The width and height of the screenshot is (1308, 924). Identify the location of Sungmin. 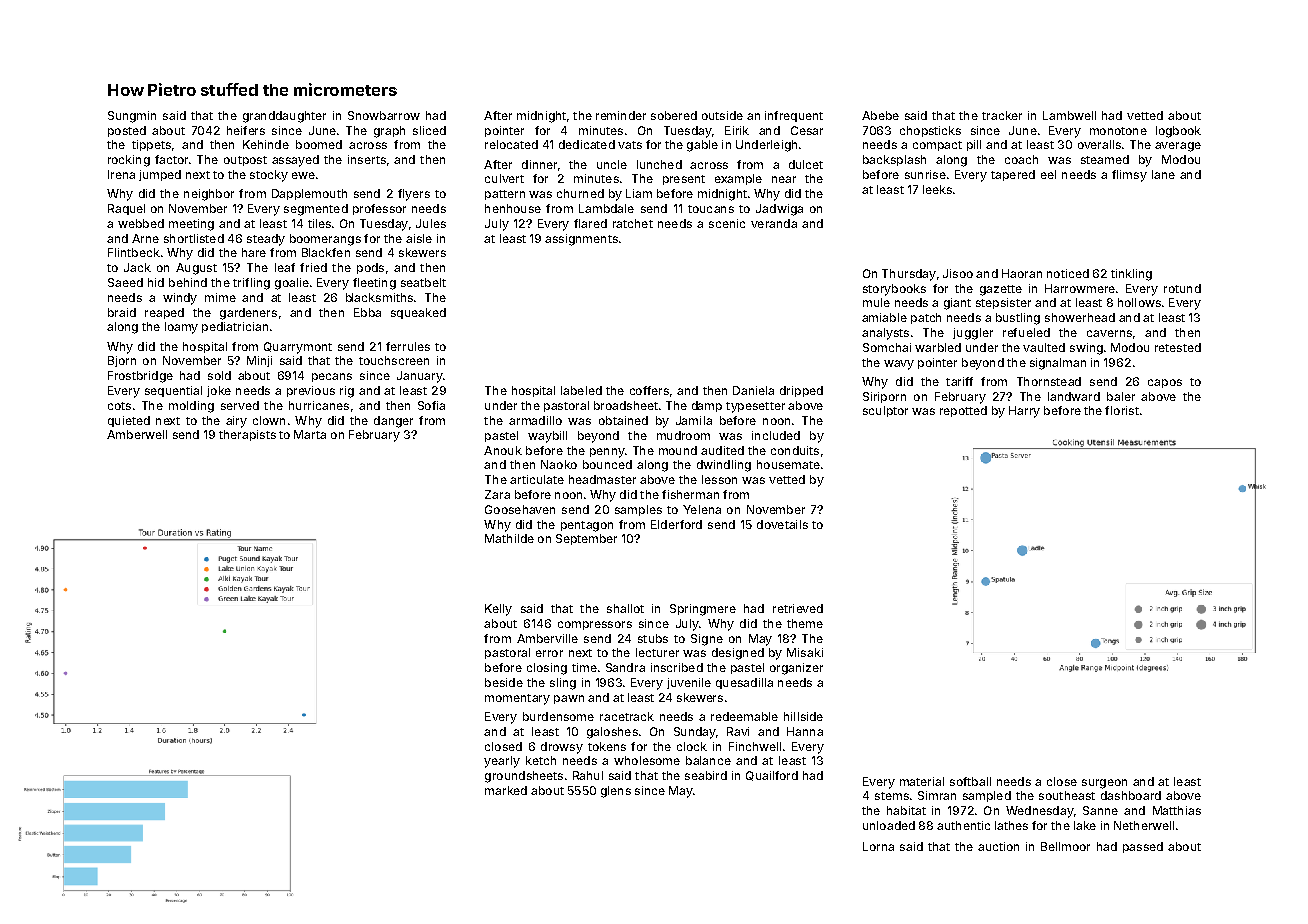
(132, 117).
